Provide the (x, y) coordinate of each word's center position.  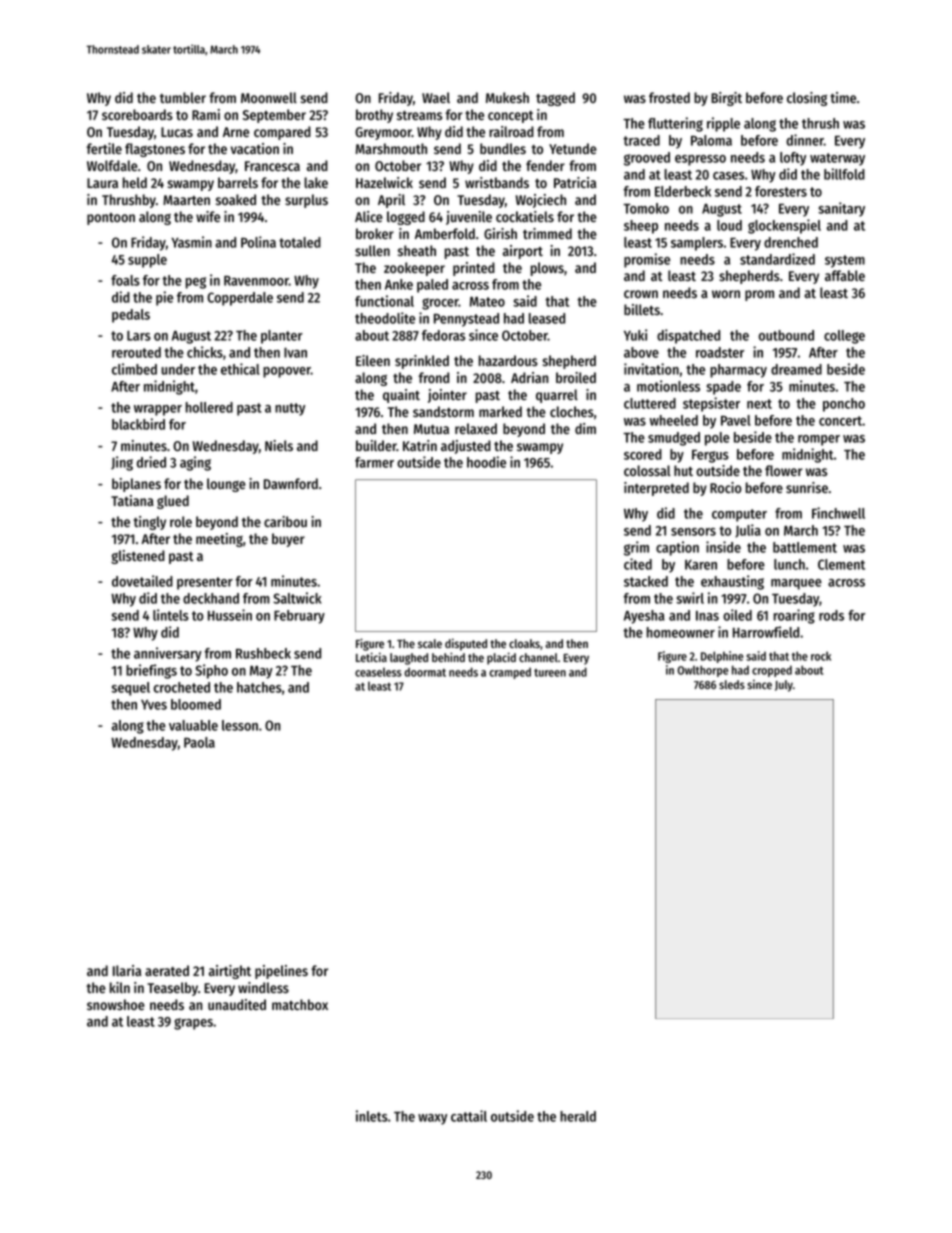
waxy (432, 1119)
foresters (781, 191)
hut (683, 470)
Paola (199, 742)
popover (287, 372)
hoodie (486, 462)
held (135, 182)
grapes (193, 1024)
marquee (796, 584)
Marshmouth (391, 148)
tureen (550, 673)
